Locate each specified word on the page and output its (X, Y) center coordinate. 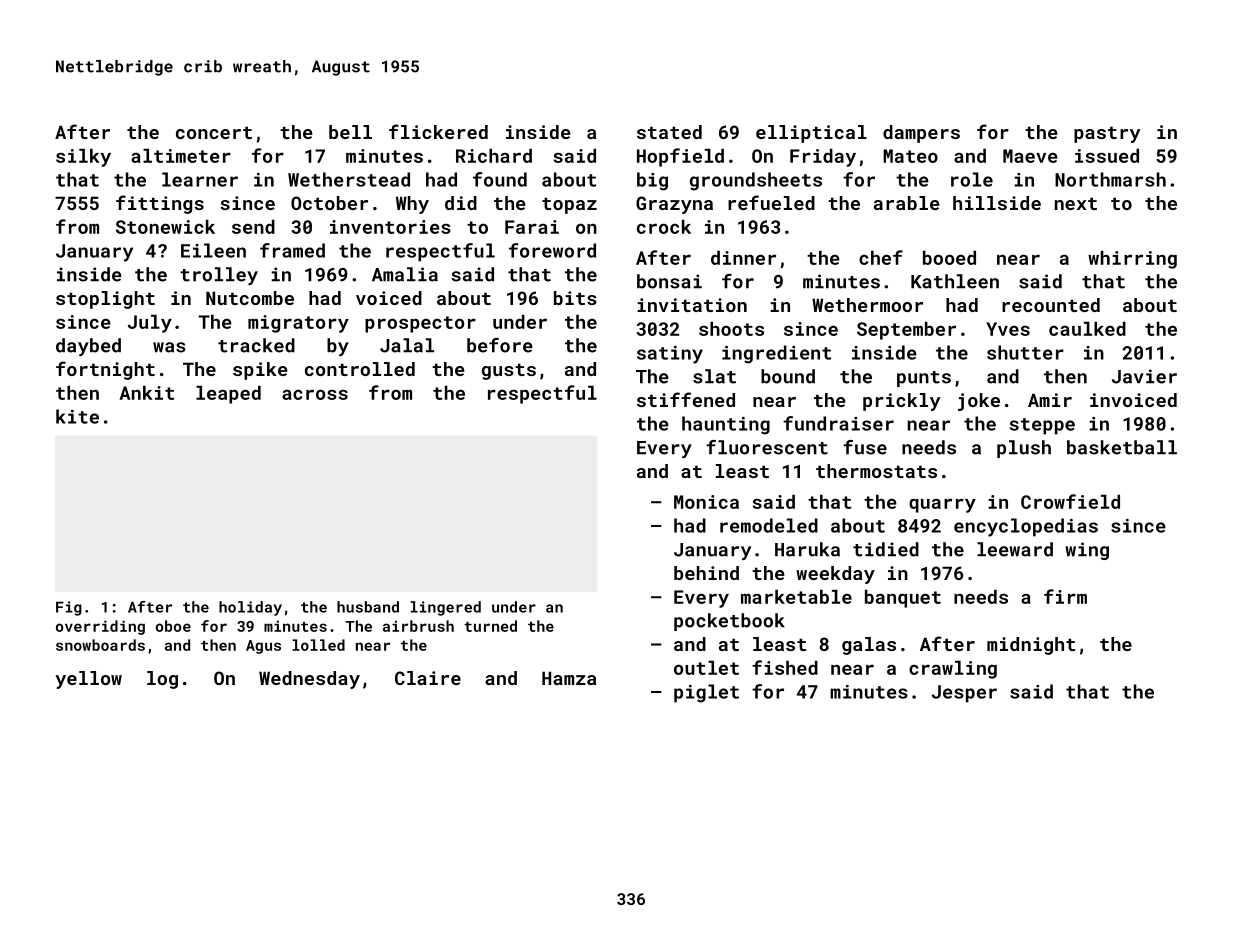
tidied (886, 549)
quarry (942, 505)
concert (214, 132)
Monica (706, 502)
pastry (1107, 134)
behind (706, 573)
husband (368, 607)
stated (669, 132)
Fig (69, 608)
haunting (726, 425)
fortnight (105, 370)
